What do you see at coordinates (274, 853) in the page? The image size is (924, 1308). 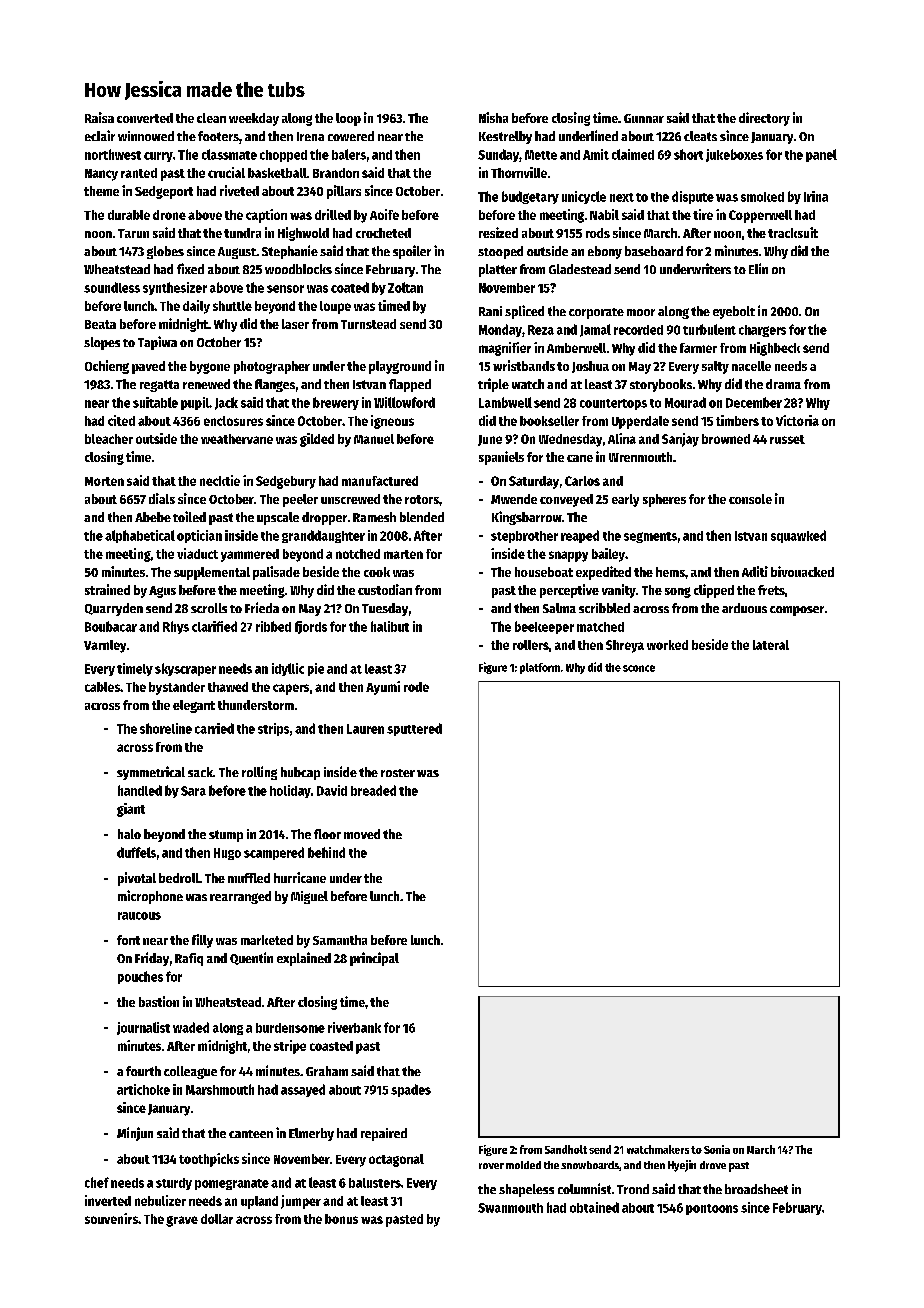 I see `scampered` at bounding box center [274, 853].
